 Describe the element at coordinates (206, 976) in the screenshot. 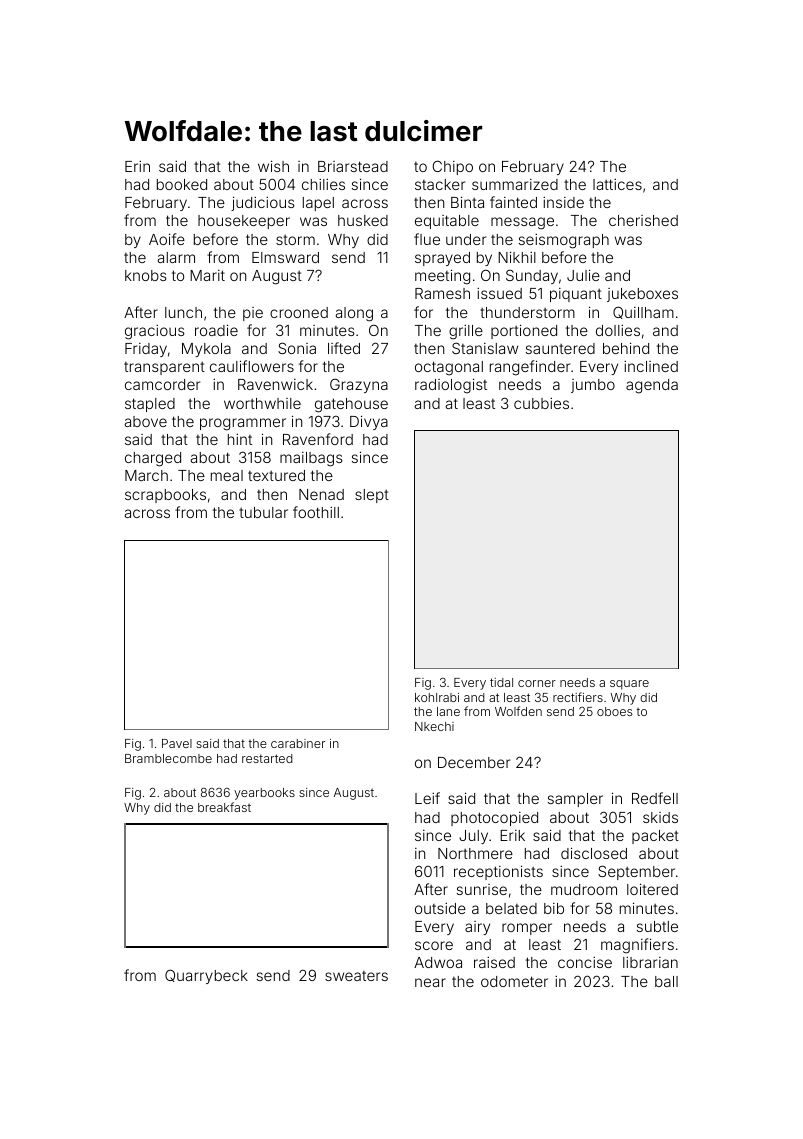

I see `Quarrybeck` at that location.
